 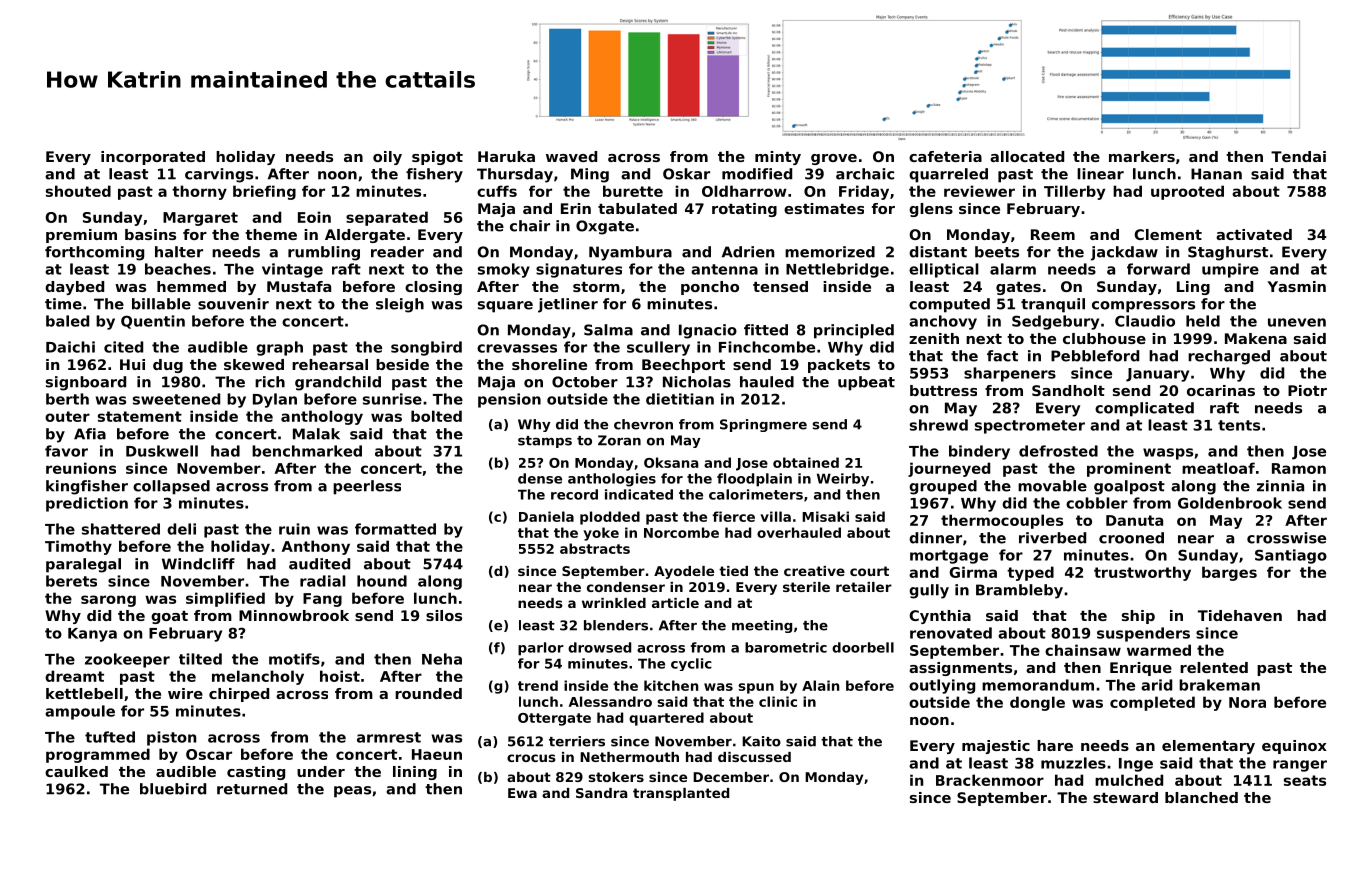 I want to click on Springmere, so click(x=763, y=425).
